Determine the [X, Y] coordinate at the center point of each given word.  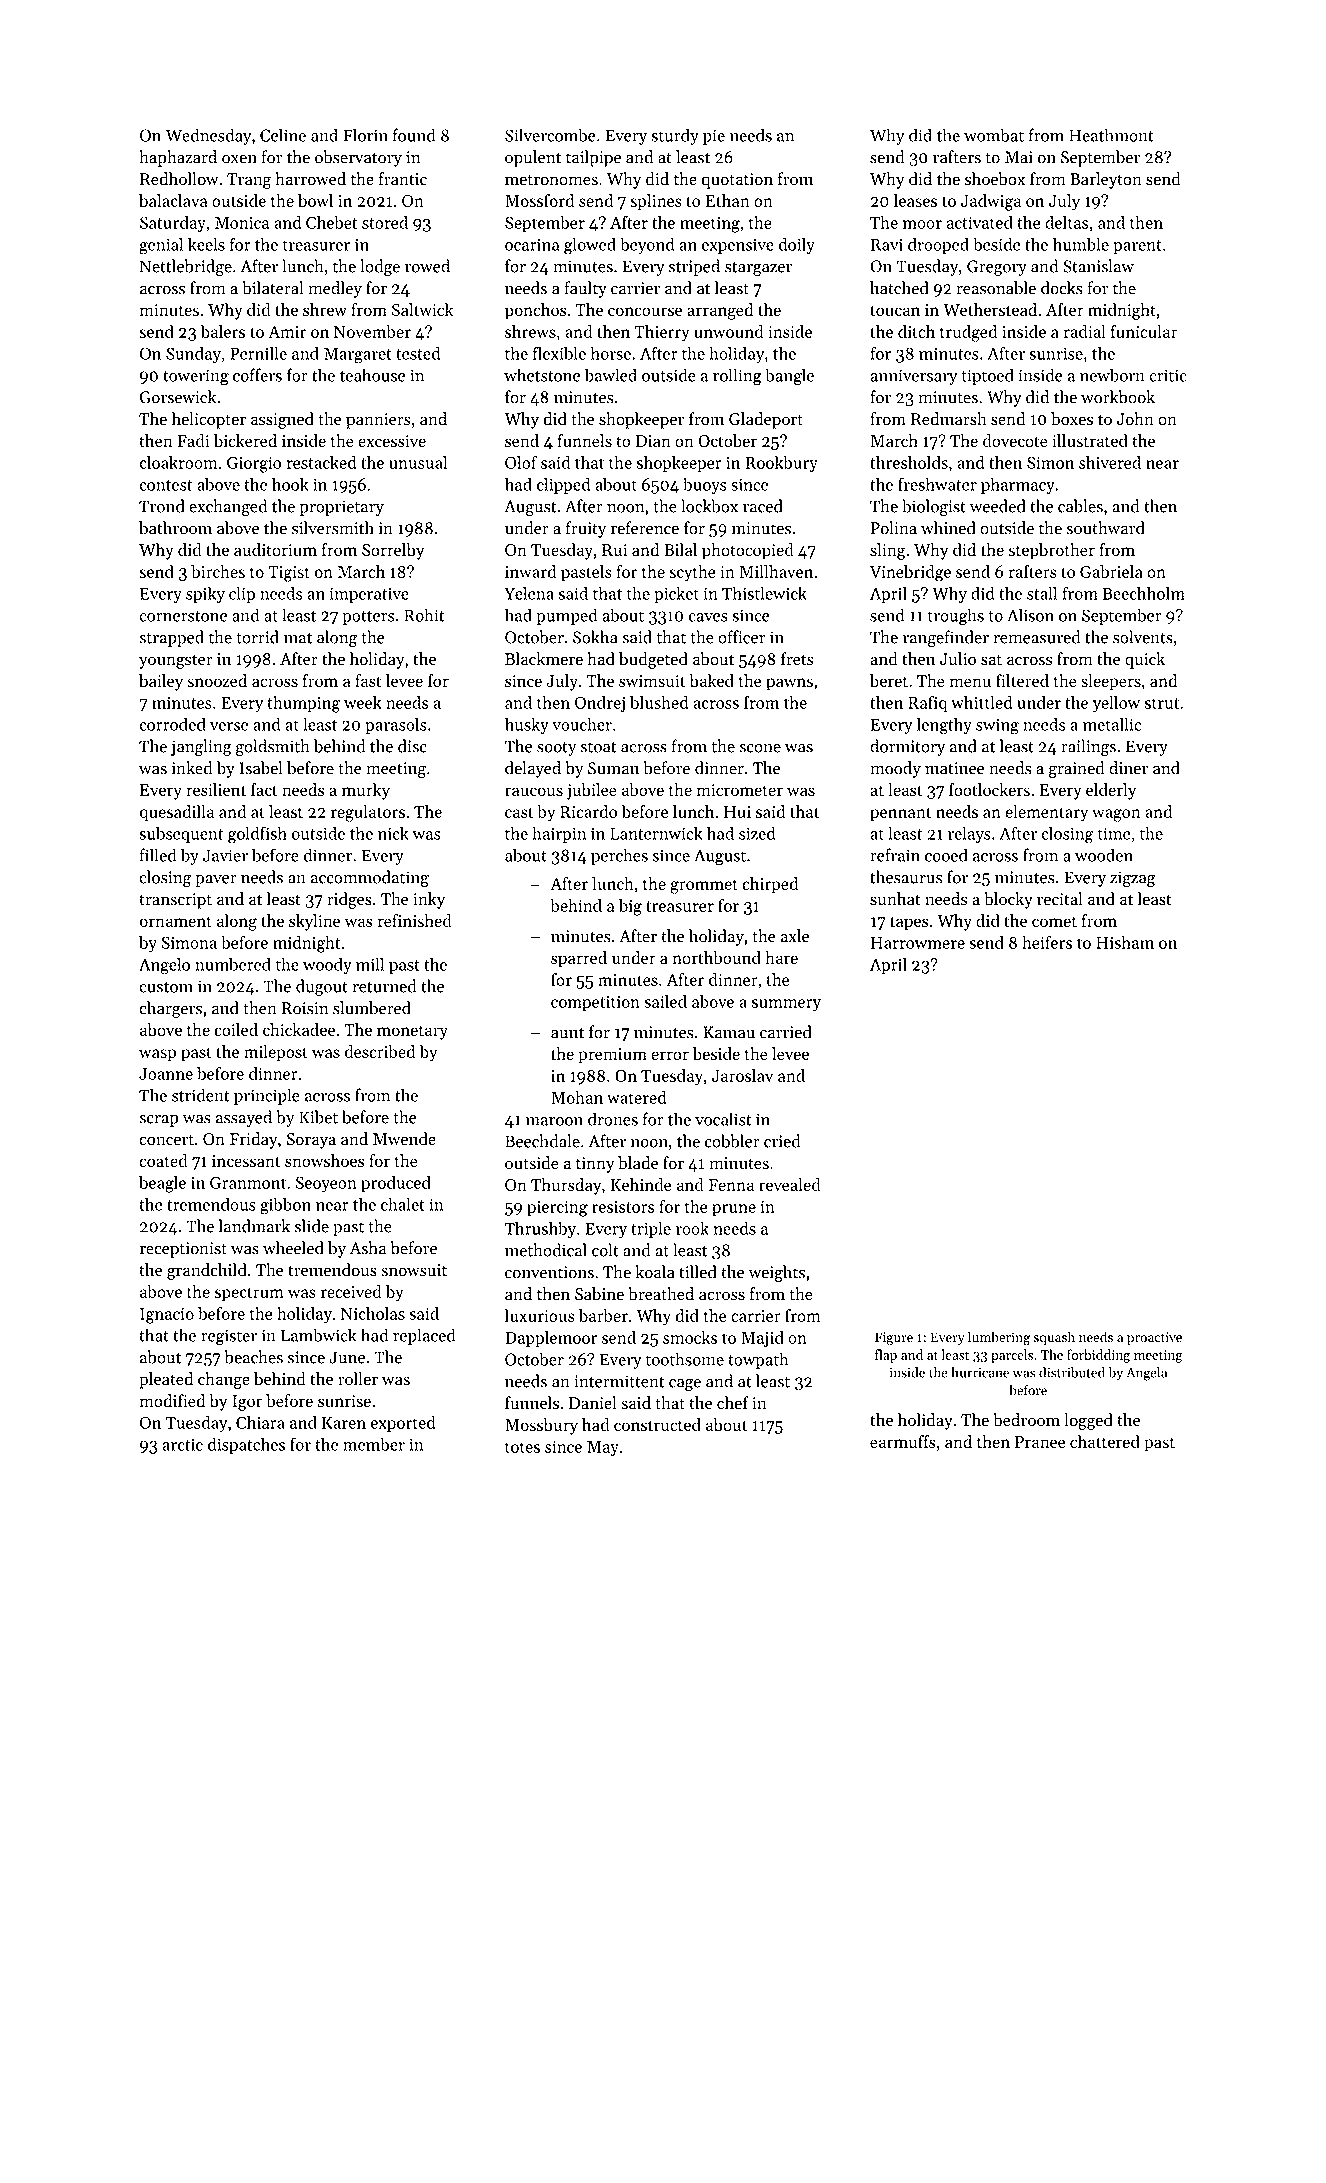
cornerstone [183, 616]
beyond [647, 245]
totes [522, 1447]
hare [781, 957]
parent [1137, 247]
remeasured [1036, 637]
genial [161, 246]
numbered [233, 964]
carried [786, 1032]
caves [708, 617]
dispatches [246, 1445]
